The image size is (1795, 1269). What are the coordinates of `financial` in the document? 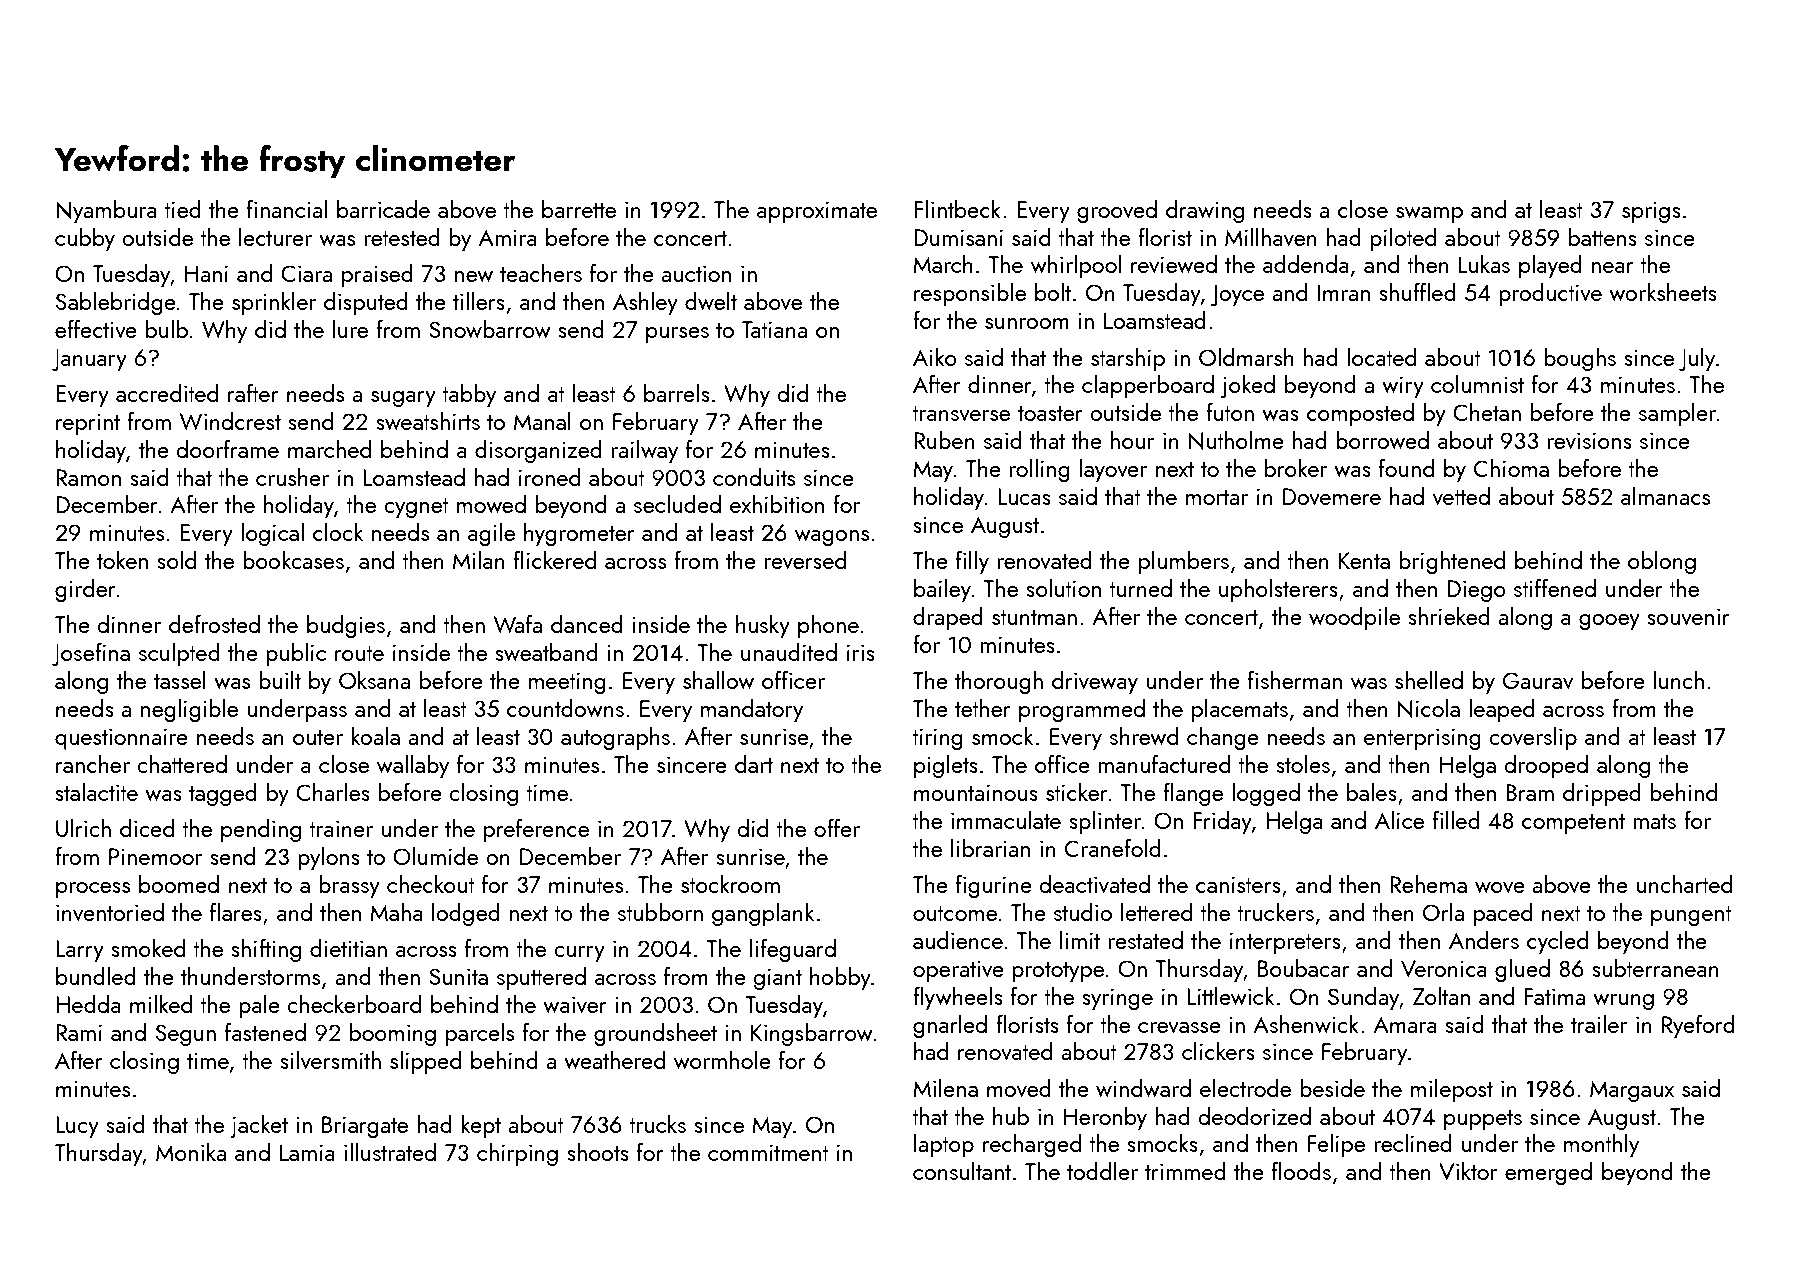 It's located at (287, 208).
